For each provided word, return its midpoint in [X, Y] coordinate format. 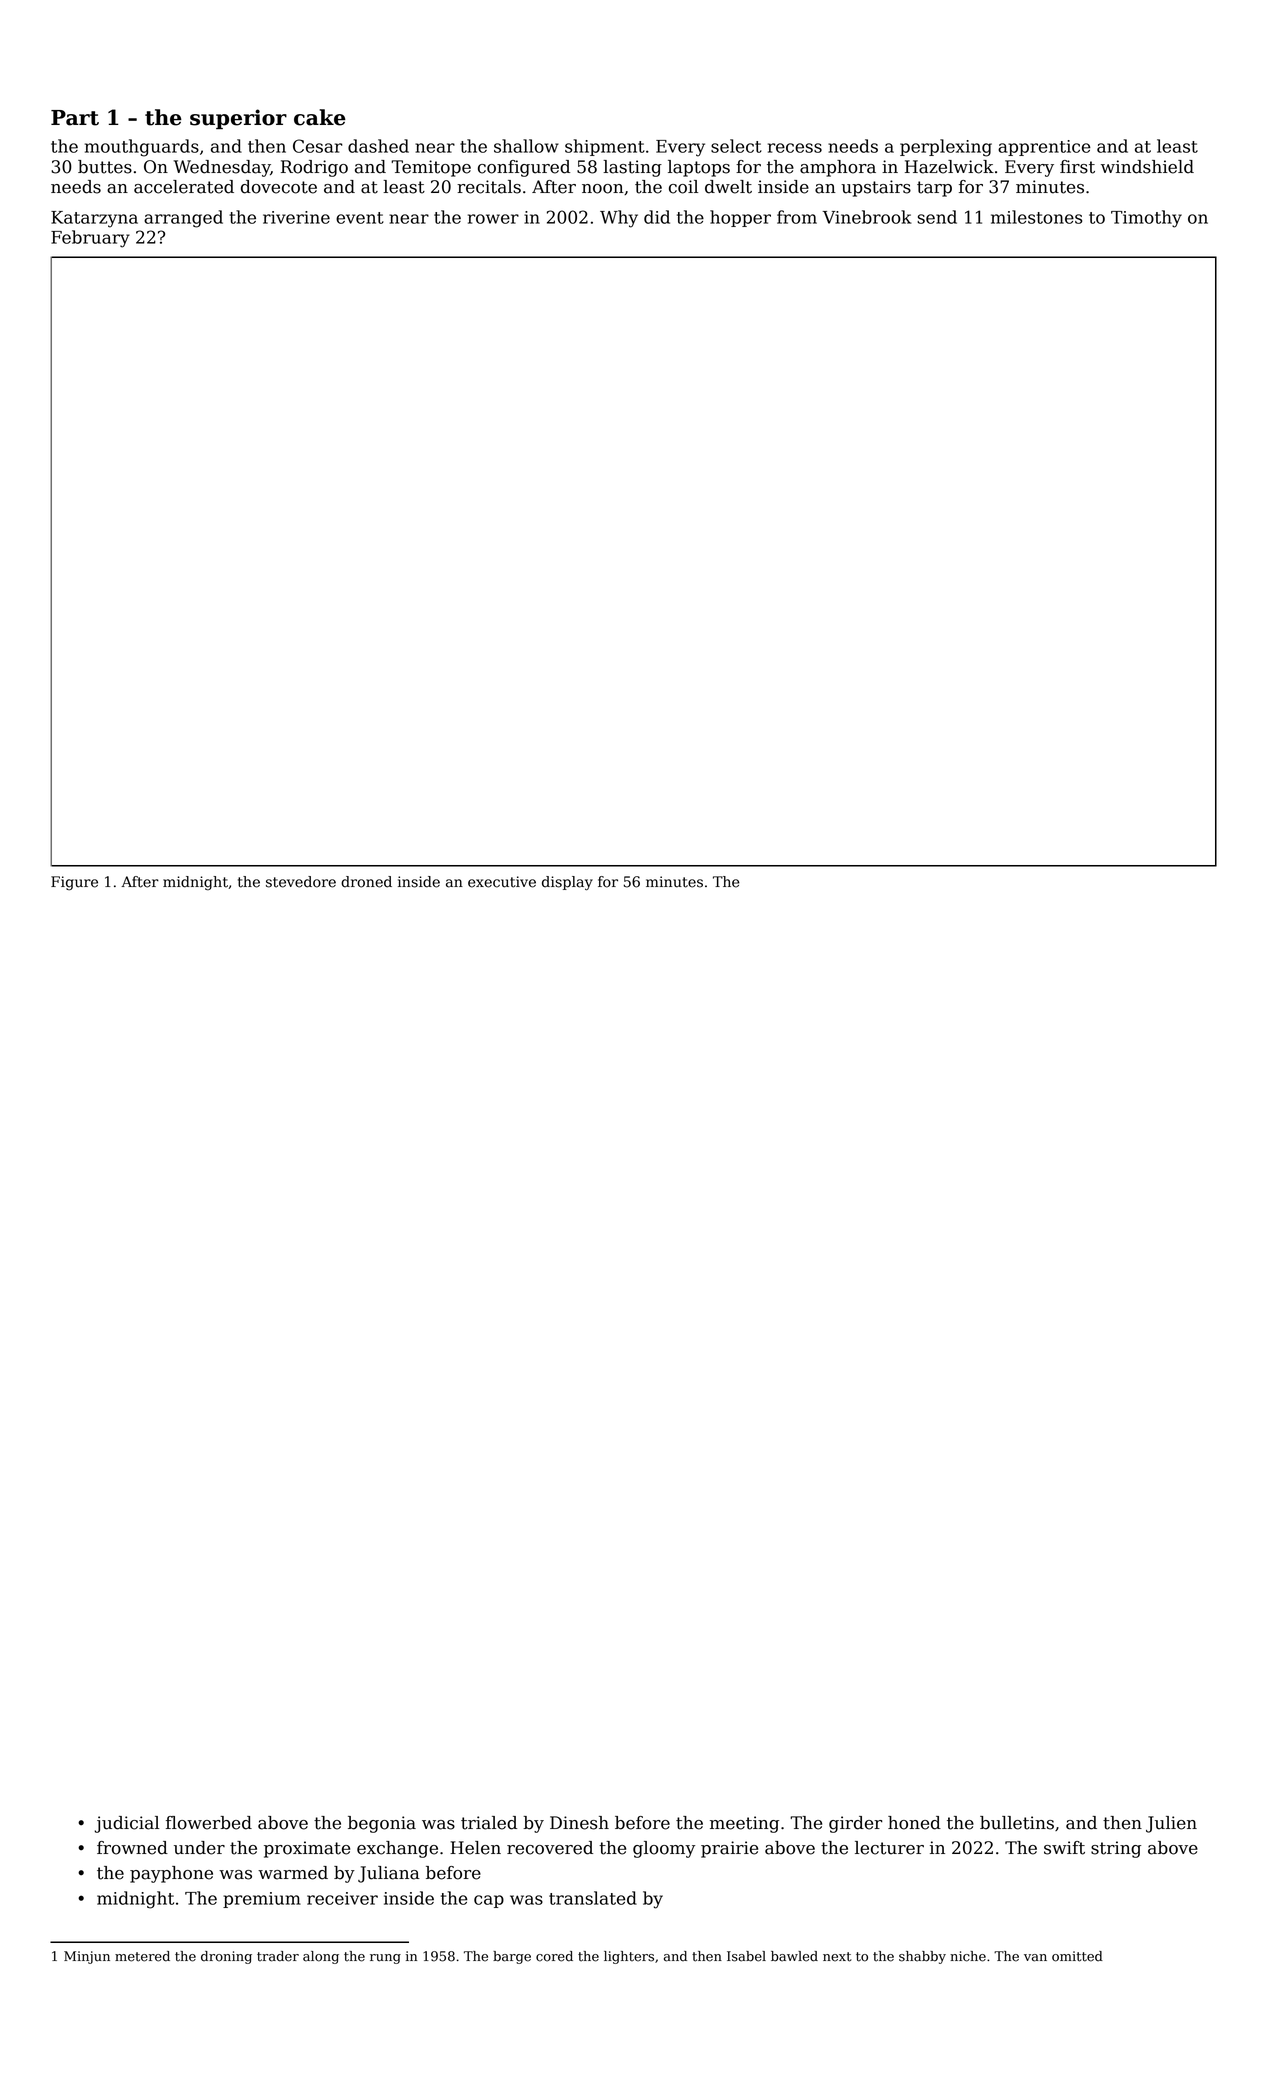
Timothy [1146, 219]
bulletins [1017, 1823]
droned [366, 882]
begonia [382, 1824]
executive [502, 882]
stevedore [301, 882]
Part [75, 118]
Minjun [87, 1957]
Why [619, 219]
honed [914, 1823]
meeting [744, 1824]
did [657, 217]
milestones [1036, 217]
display [567, 883]
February [90, 239]
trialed [489, 1823]
